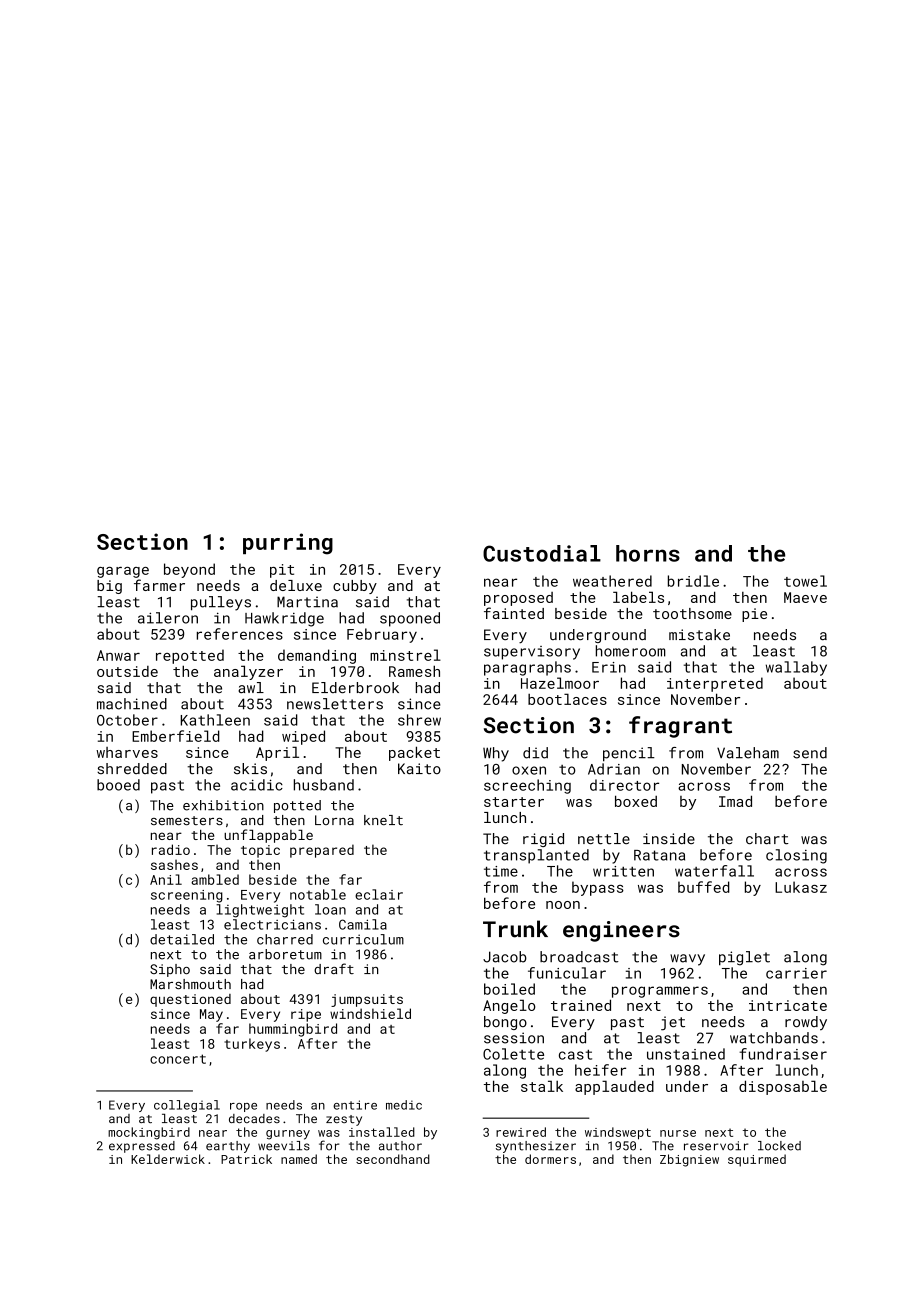  Describe the element at coordinates (501, 871) in the image. I see `time` at that location.
